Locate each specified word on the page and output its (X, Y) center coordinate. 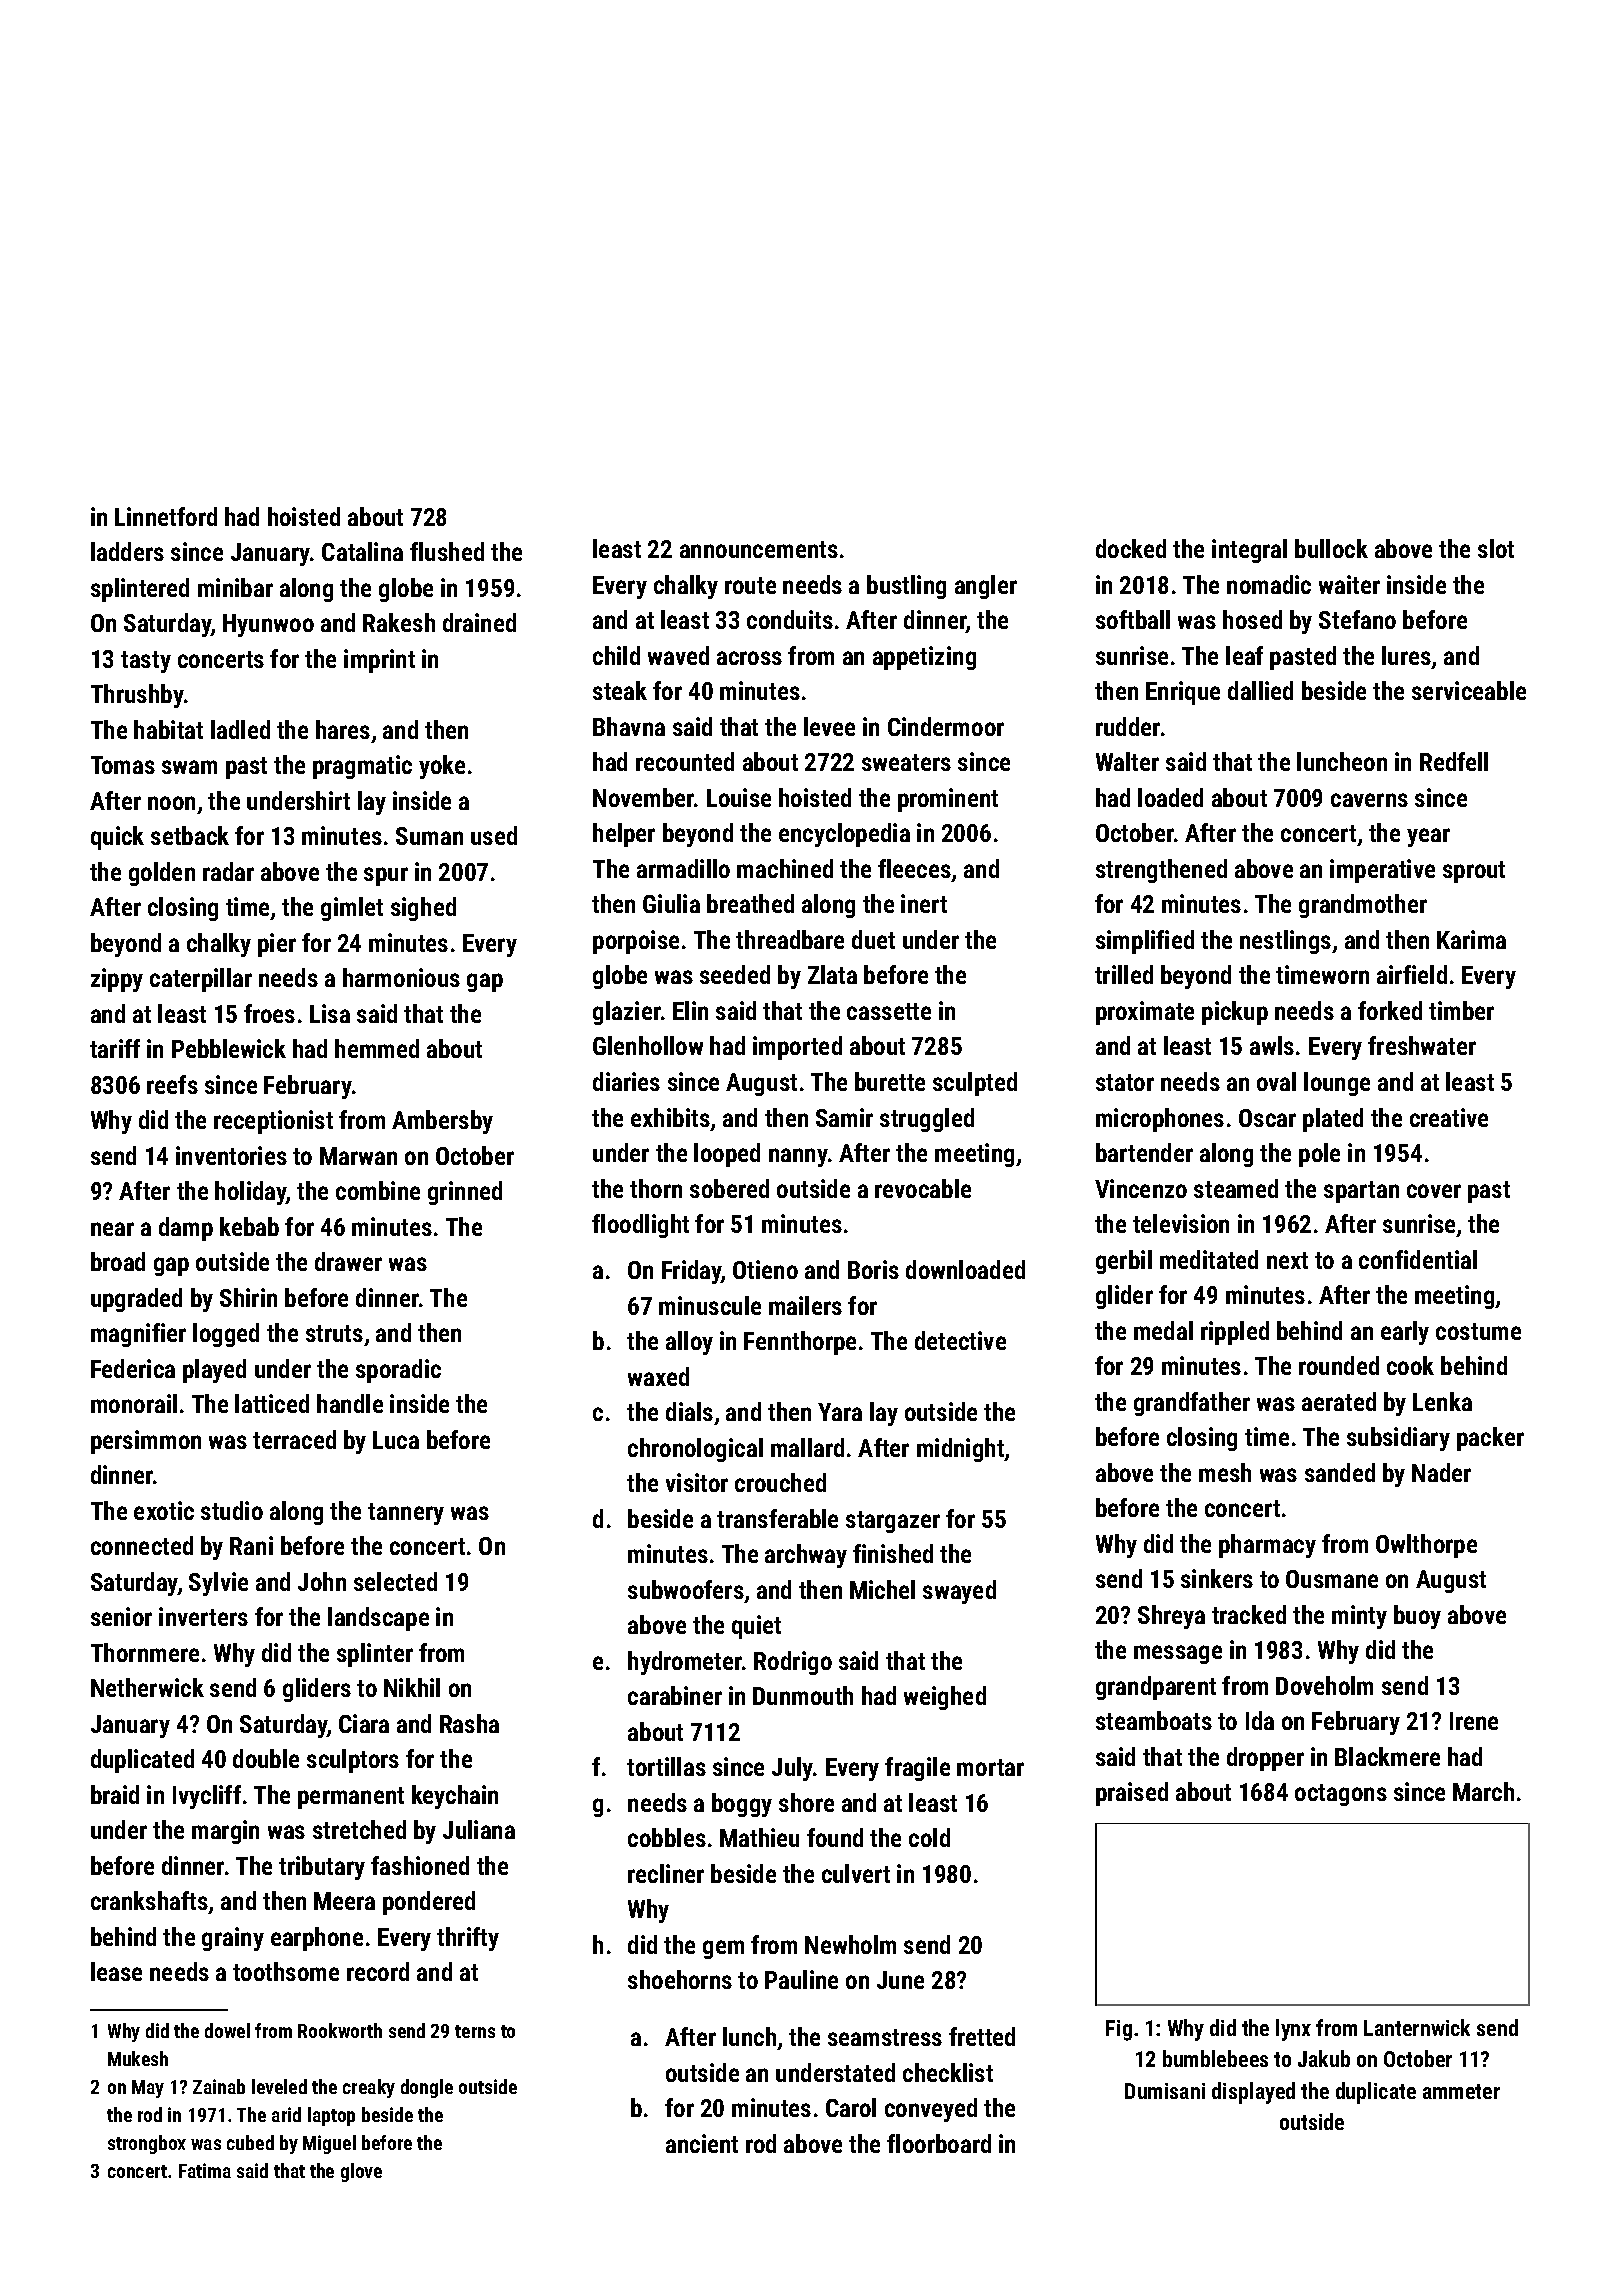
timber (1461, 1010)
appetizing (924, 658)
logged (226, 1335)
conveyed (931, 2110)
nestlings (1285, 942)
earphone (317, 1939)
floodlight (640, 1226)
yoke (442, 767)
